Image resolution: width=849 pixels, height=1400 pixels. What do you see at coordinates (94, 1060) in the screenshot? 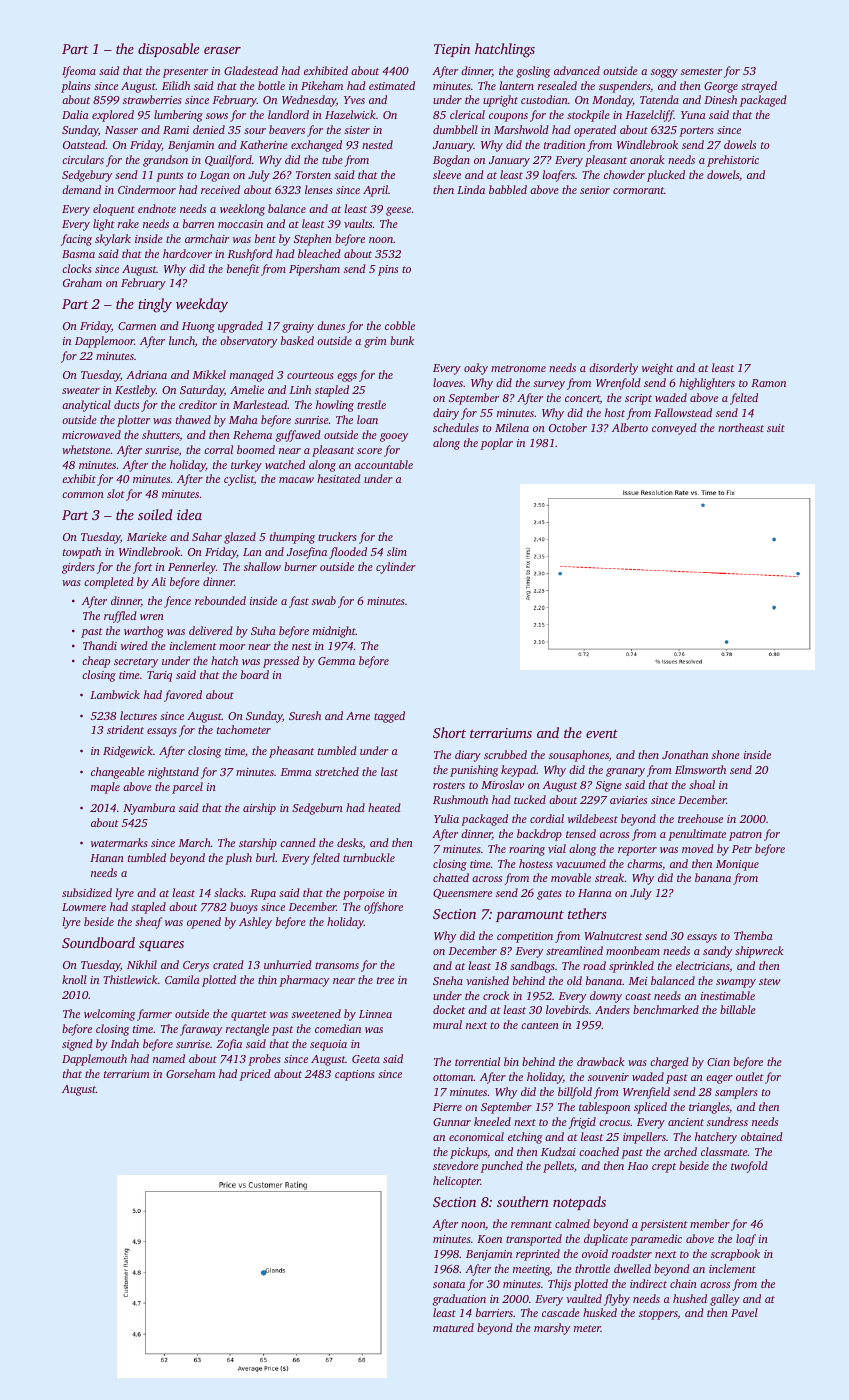
I see `Dapplemouth` at bounding box center [94, 1060].
